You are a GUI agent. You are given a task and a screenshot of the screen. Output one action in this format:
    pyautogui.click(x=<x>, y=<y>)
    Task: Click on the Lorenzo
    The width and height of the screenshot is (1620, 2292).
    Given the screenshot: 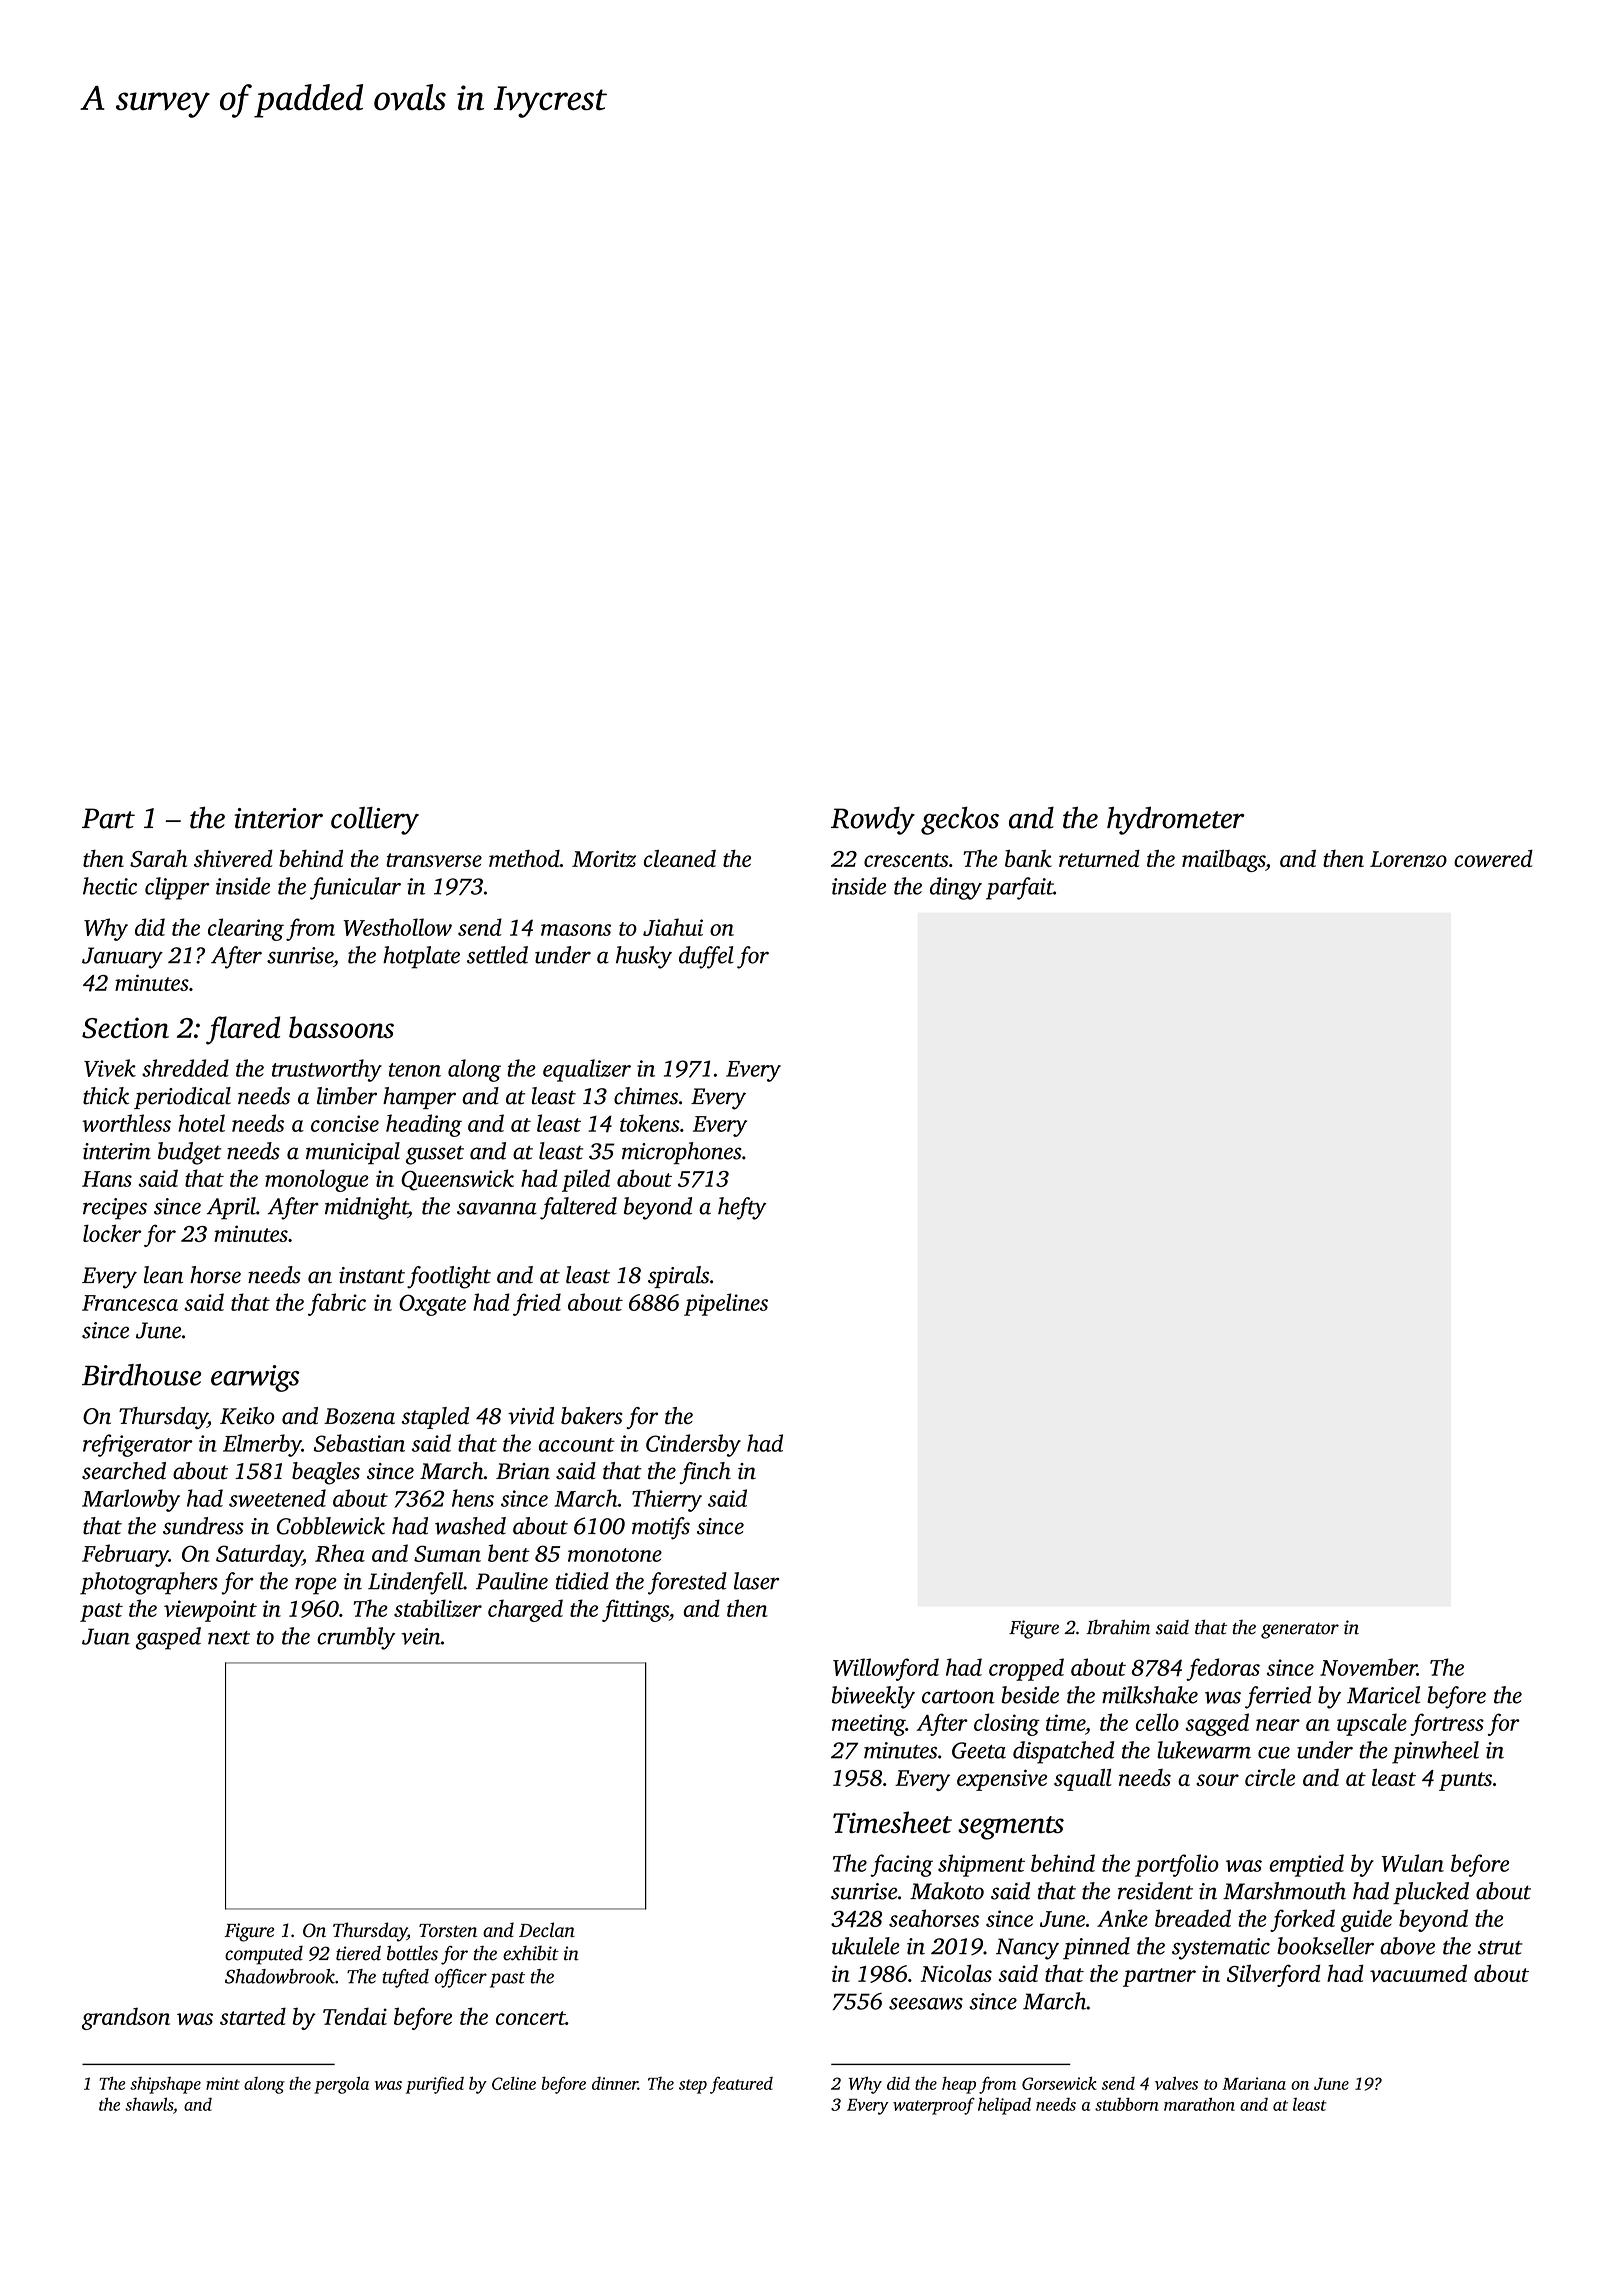 What is the action you would take?
    pyautogui.click(x=1408, y=859)
